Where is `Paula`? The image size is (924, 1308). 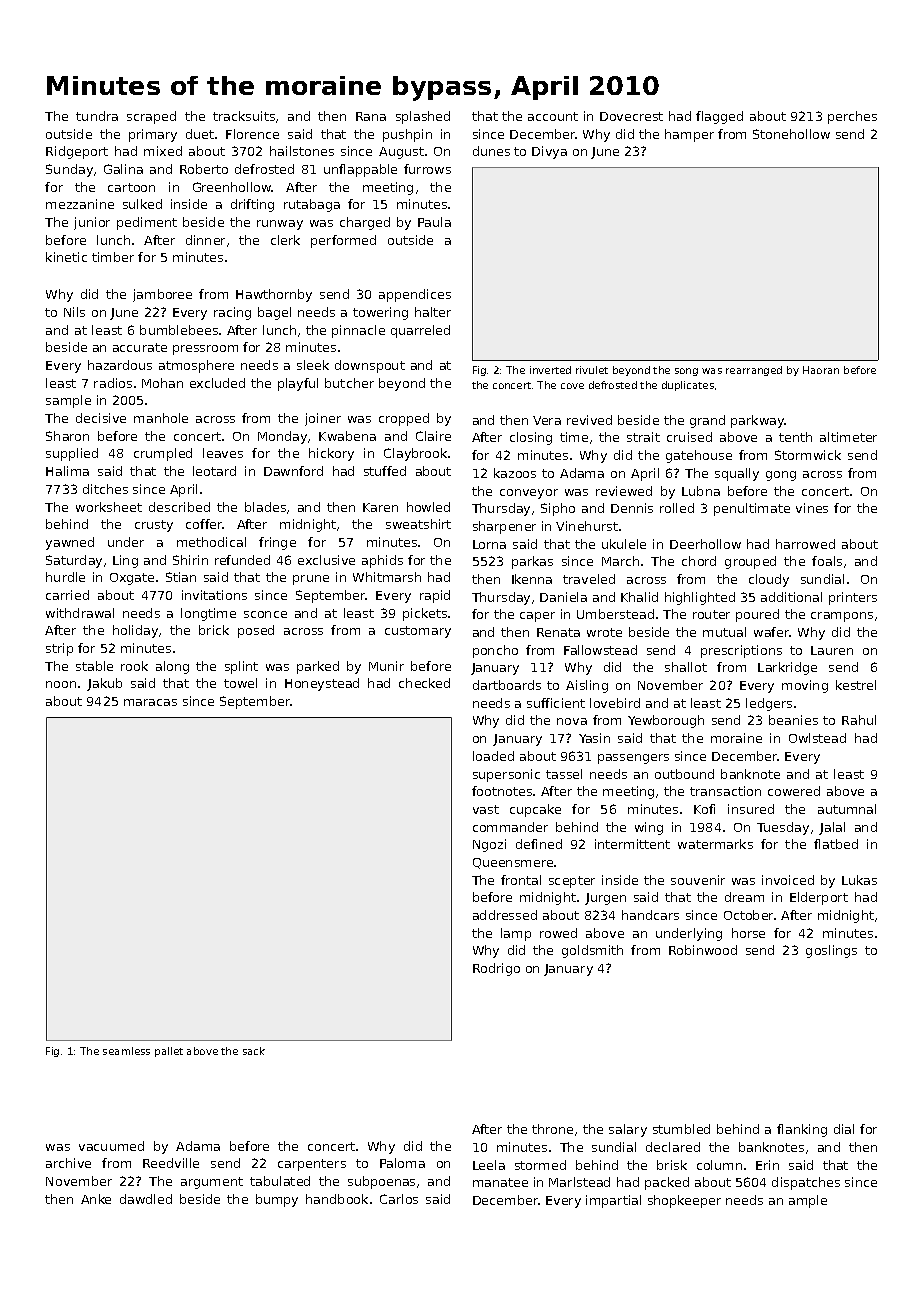
Paula is located at coordinates (434, 222).
